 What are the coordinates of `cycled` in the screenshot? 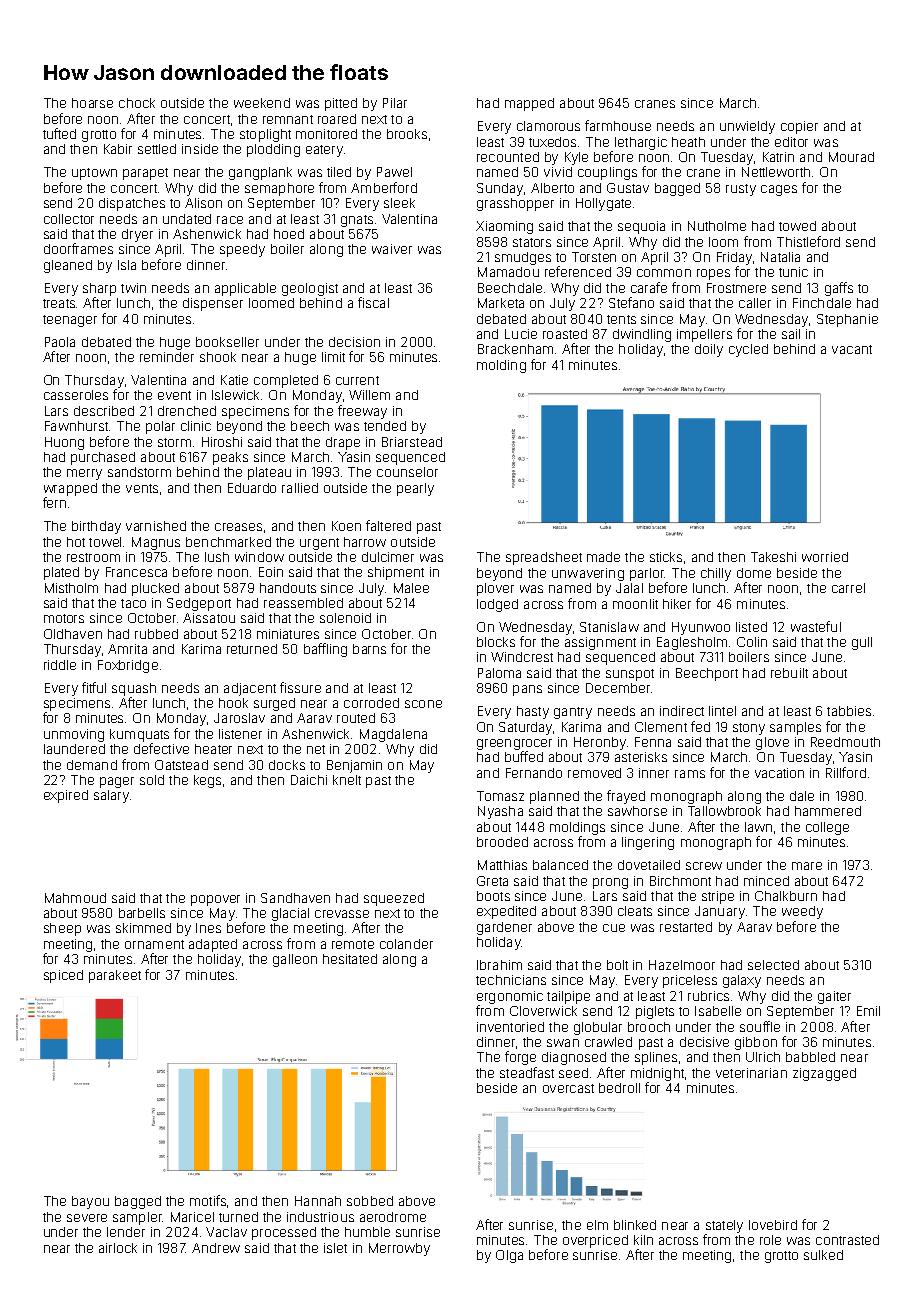 It's located at (748, 350).
